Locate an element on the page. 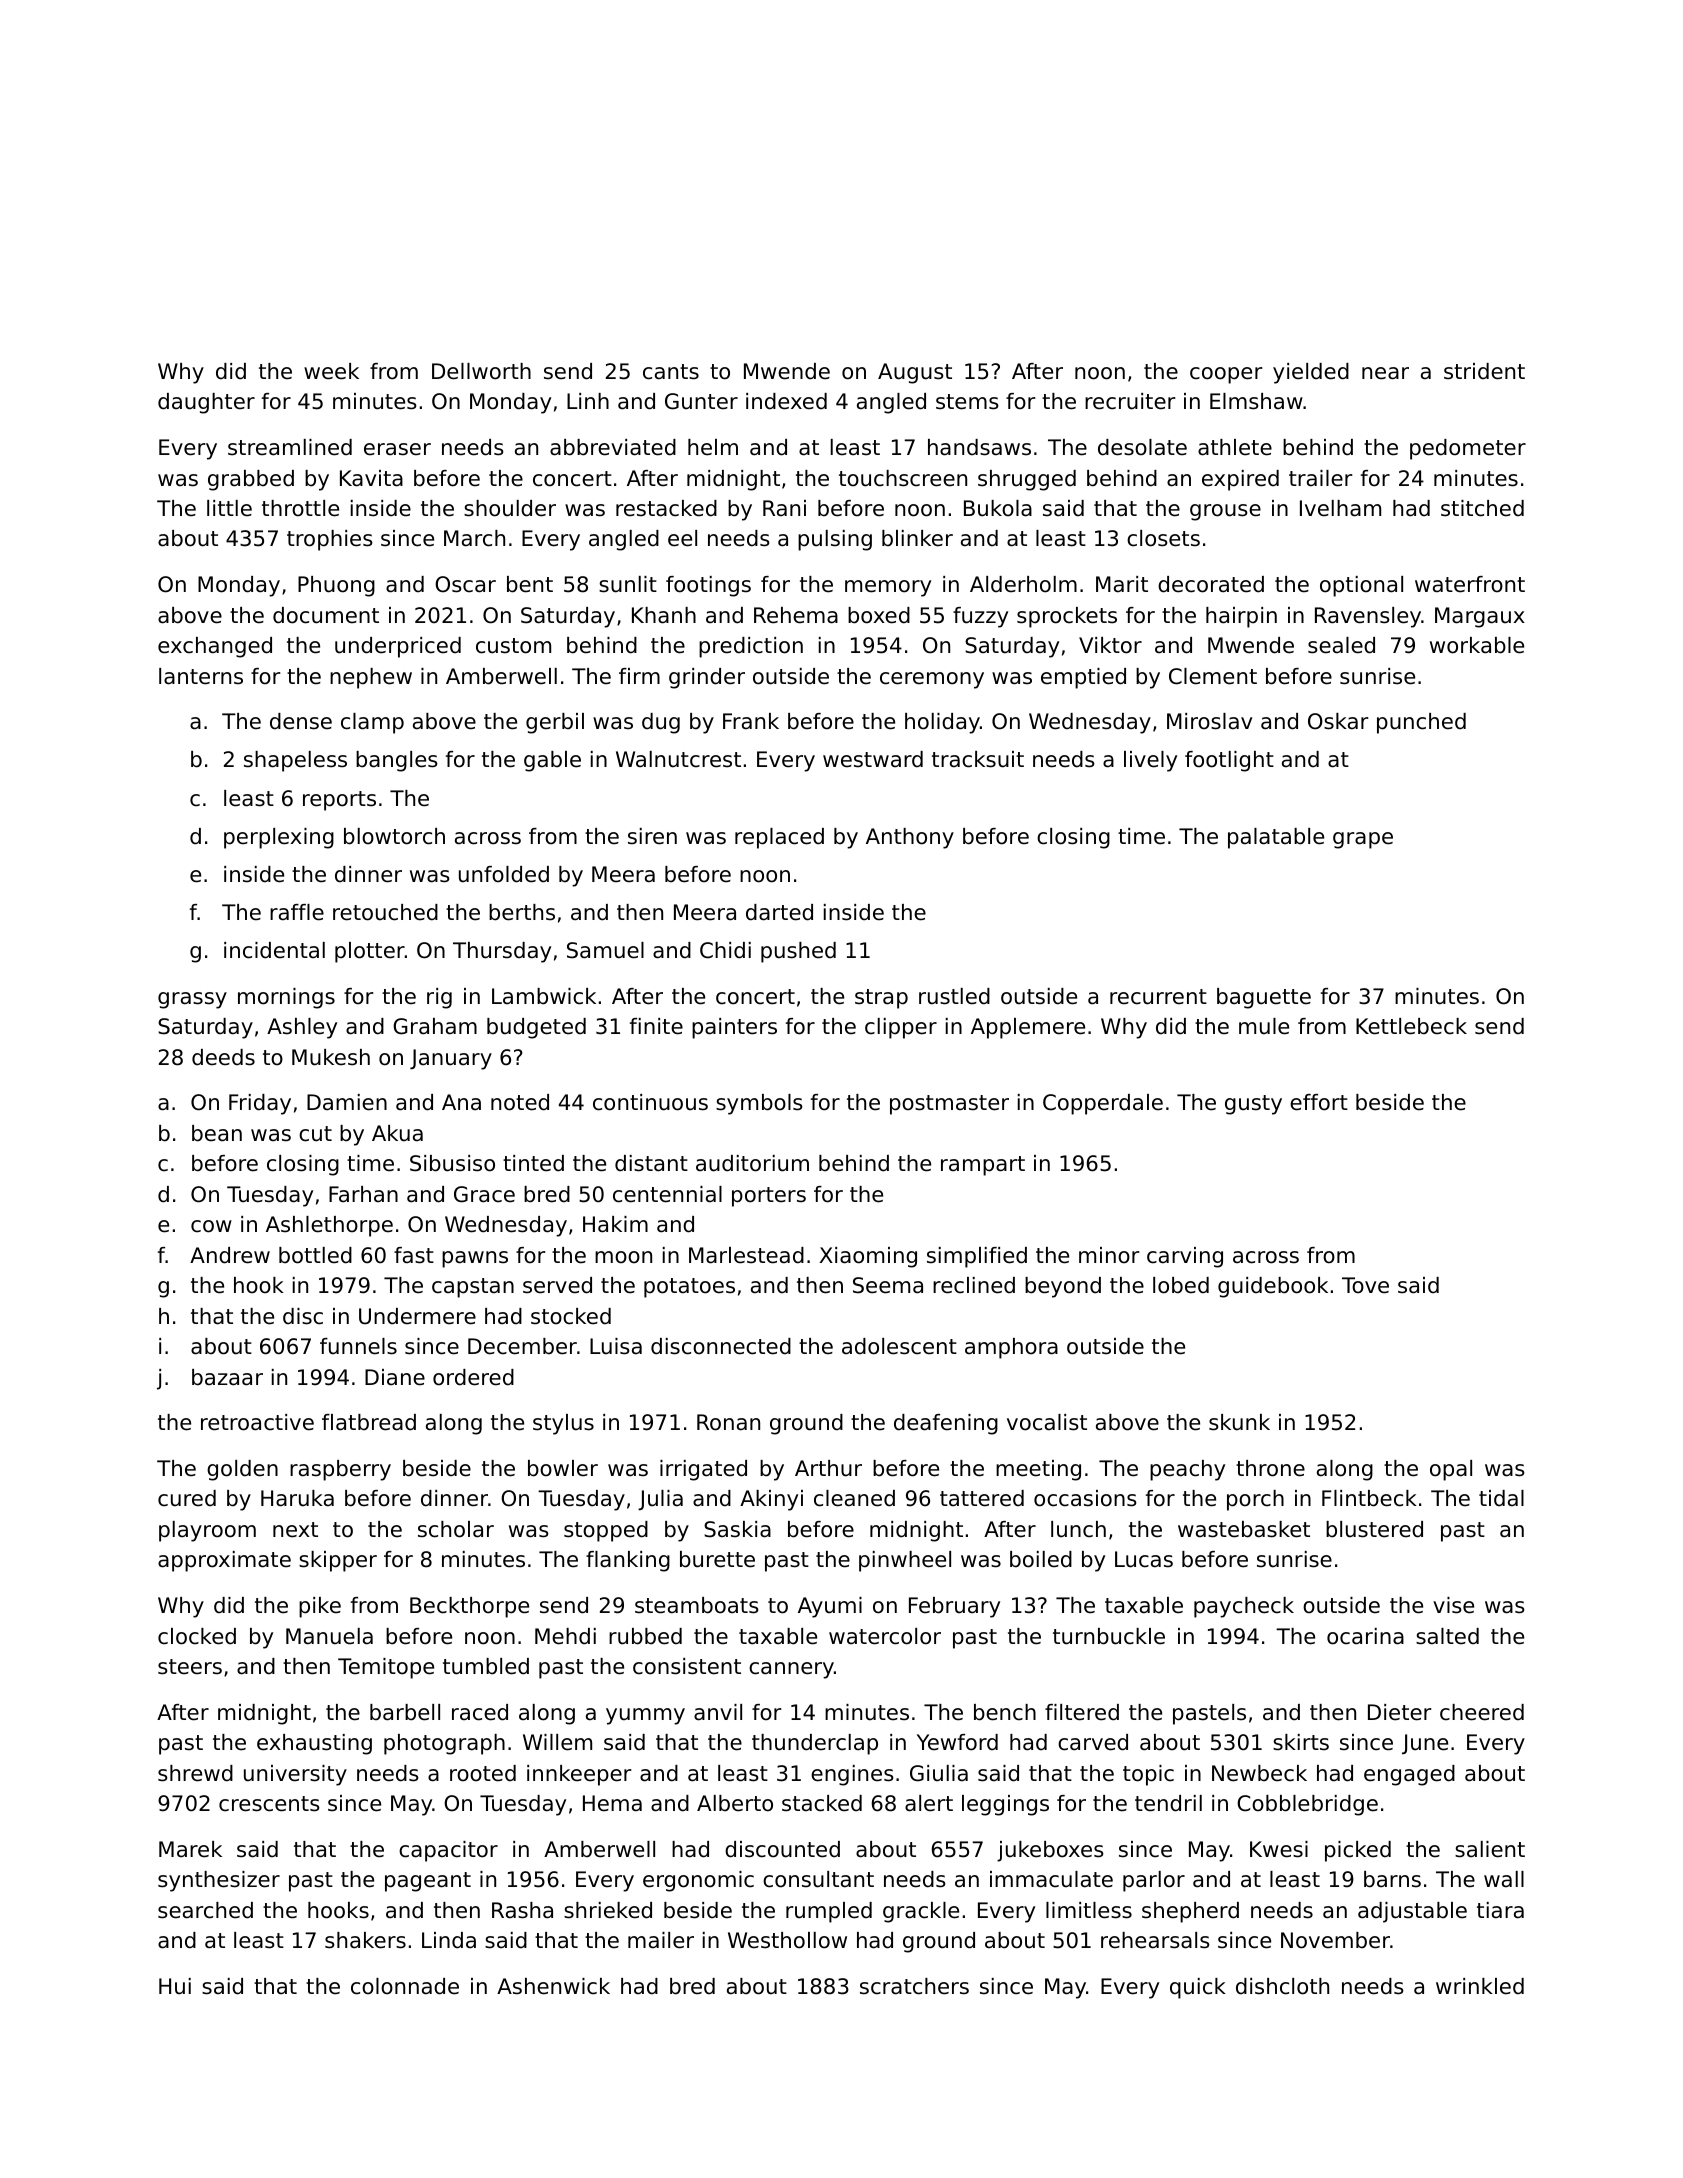  Ashlethorpe is located at coordinates (329, 1226).
